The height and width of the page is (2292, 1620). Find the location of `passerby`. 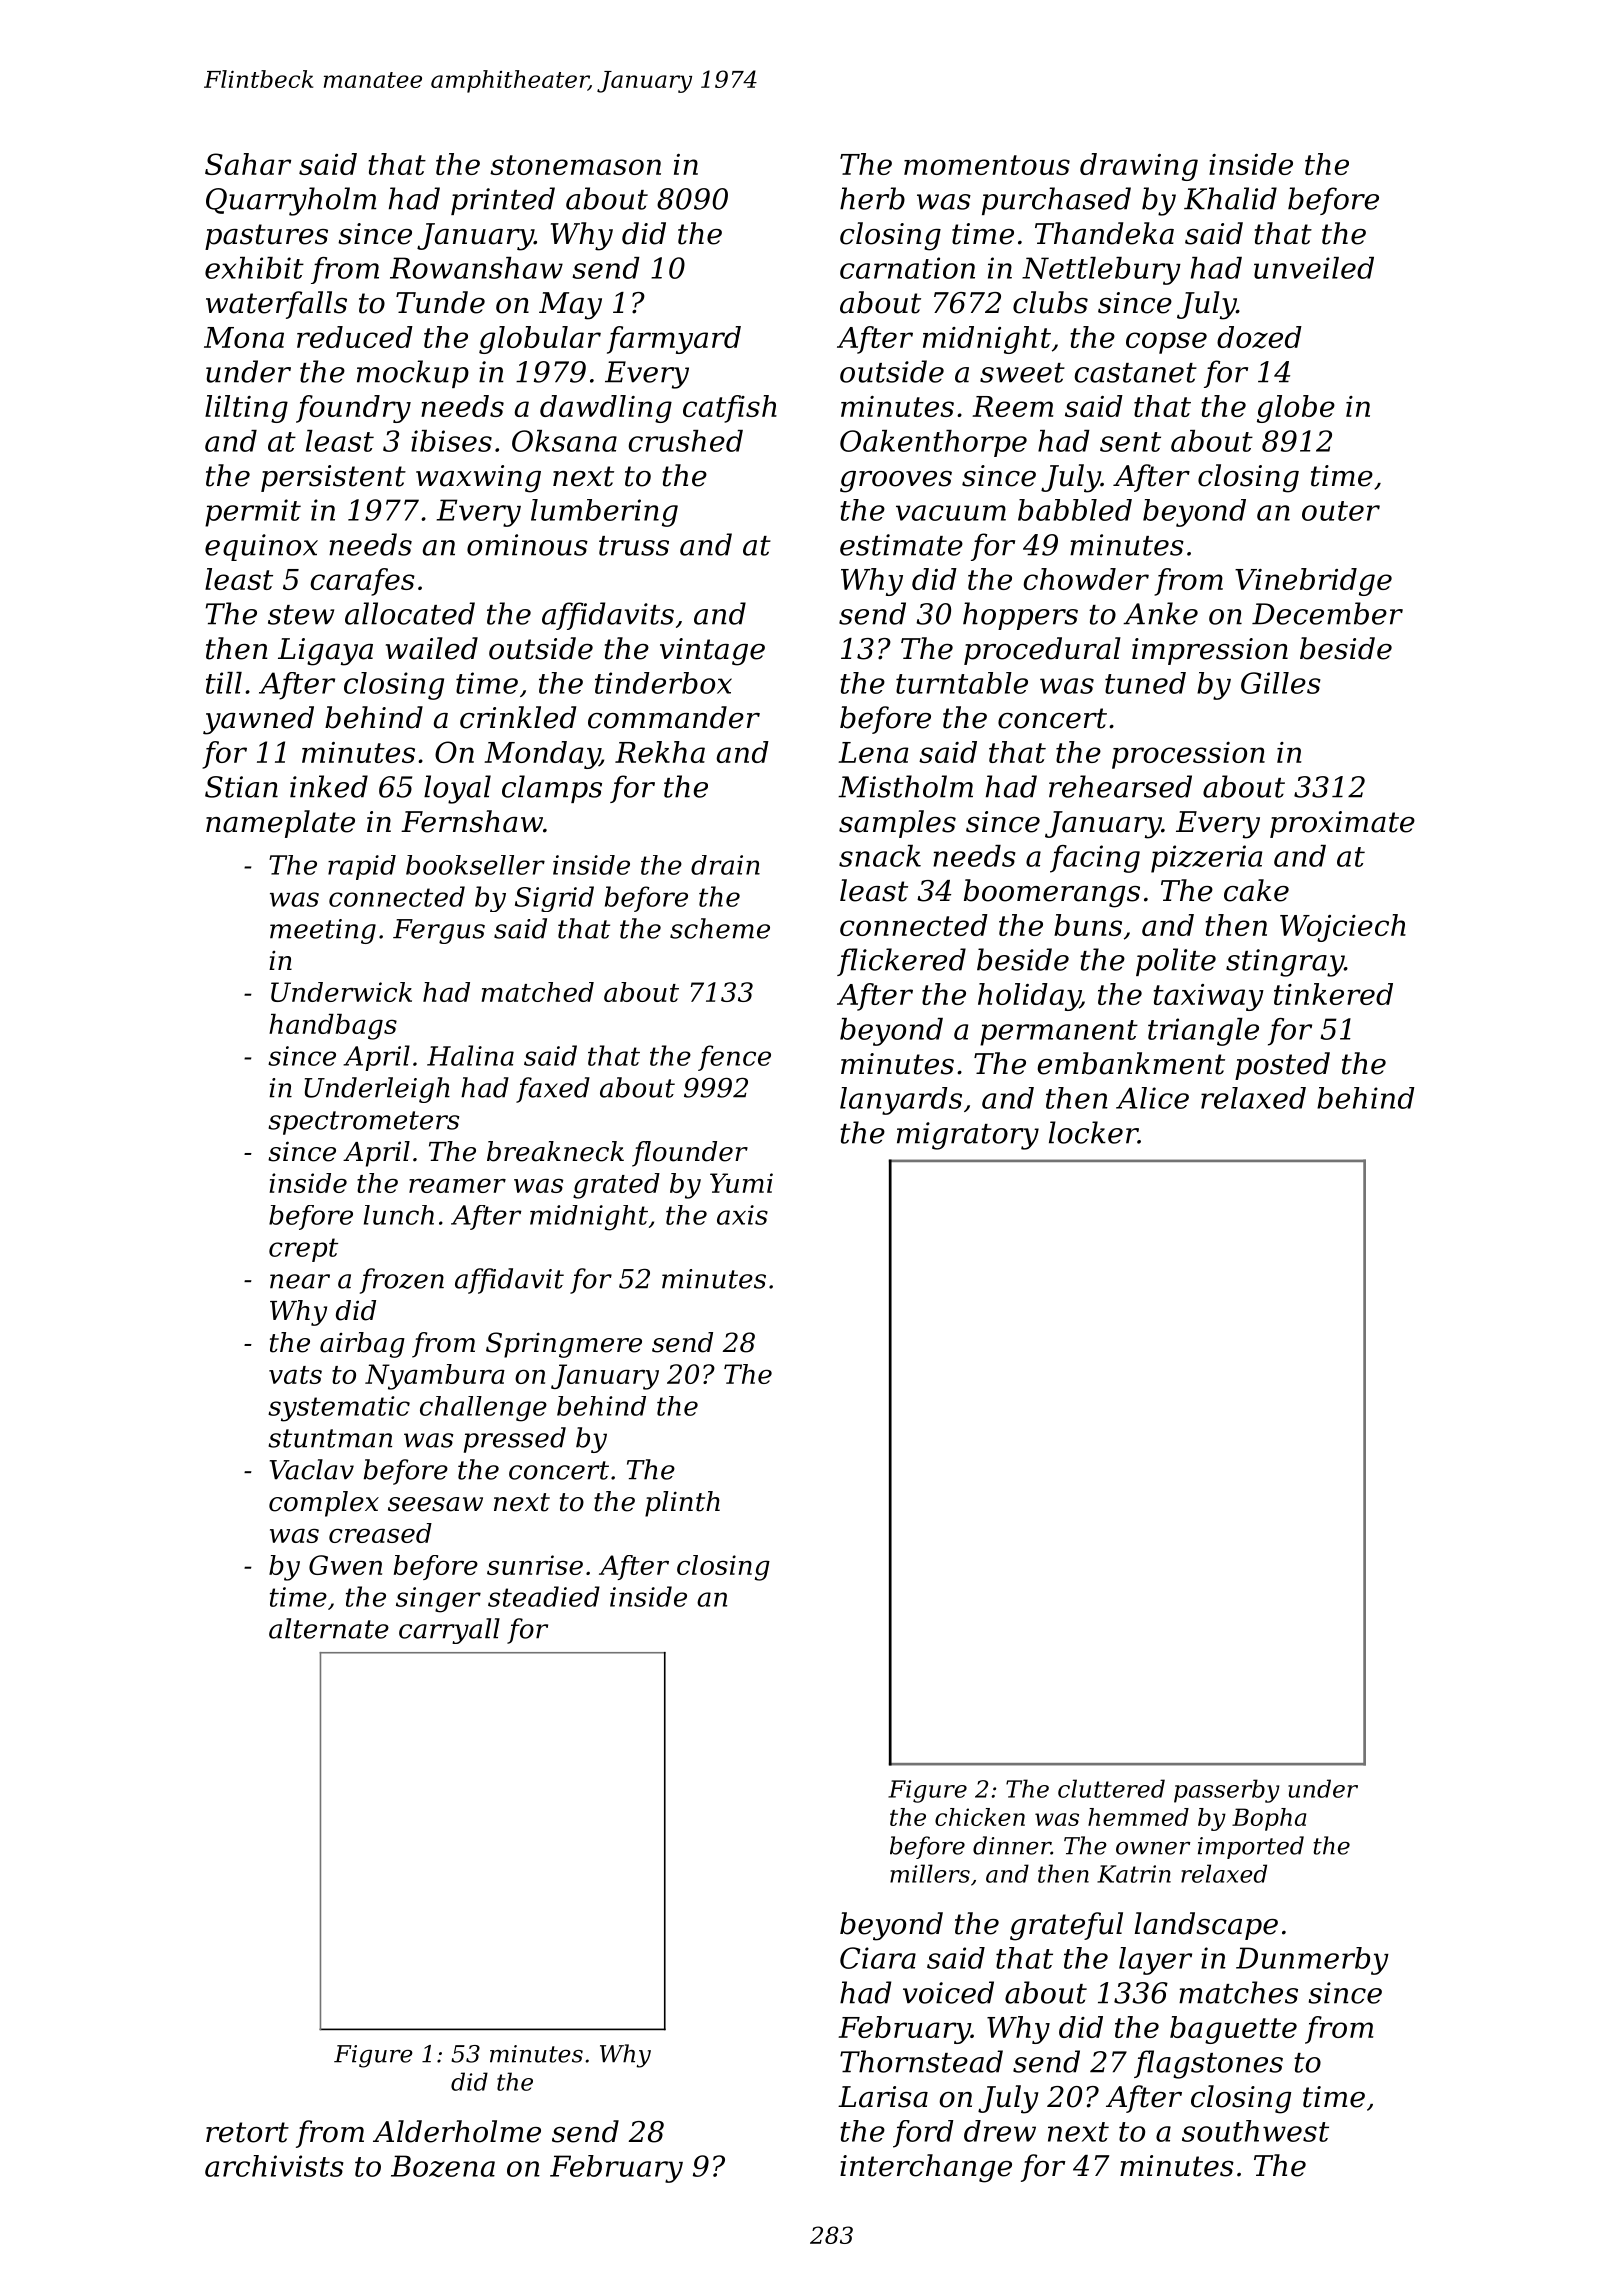

passerby is located at coordinates (1227, 1791).
